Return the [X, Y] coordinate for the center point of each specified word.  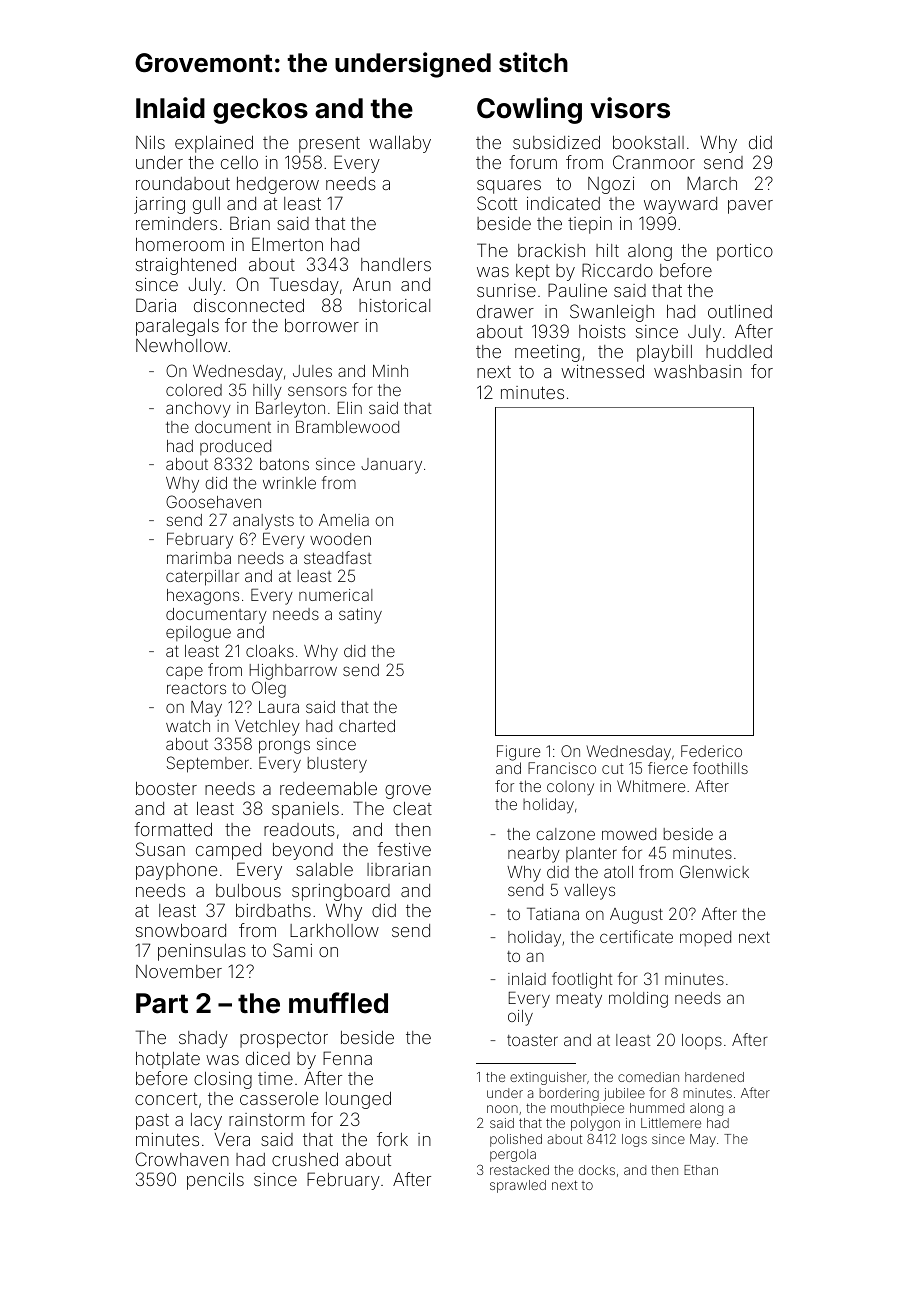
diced [268, 1058]
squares [509, 187]
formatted [173, 829]
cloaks [270, 651]
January [391, 466]
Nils [150, 142]
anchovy [198, 410]
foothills [720, 768]
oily [520, 1018]
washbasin [698, 371]
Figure [518, 753]
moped [705, 938]
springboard [341, 892]
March [712, 183]
